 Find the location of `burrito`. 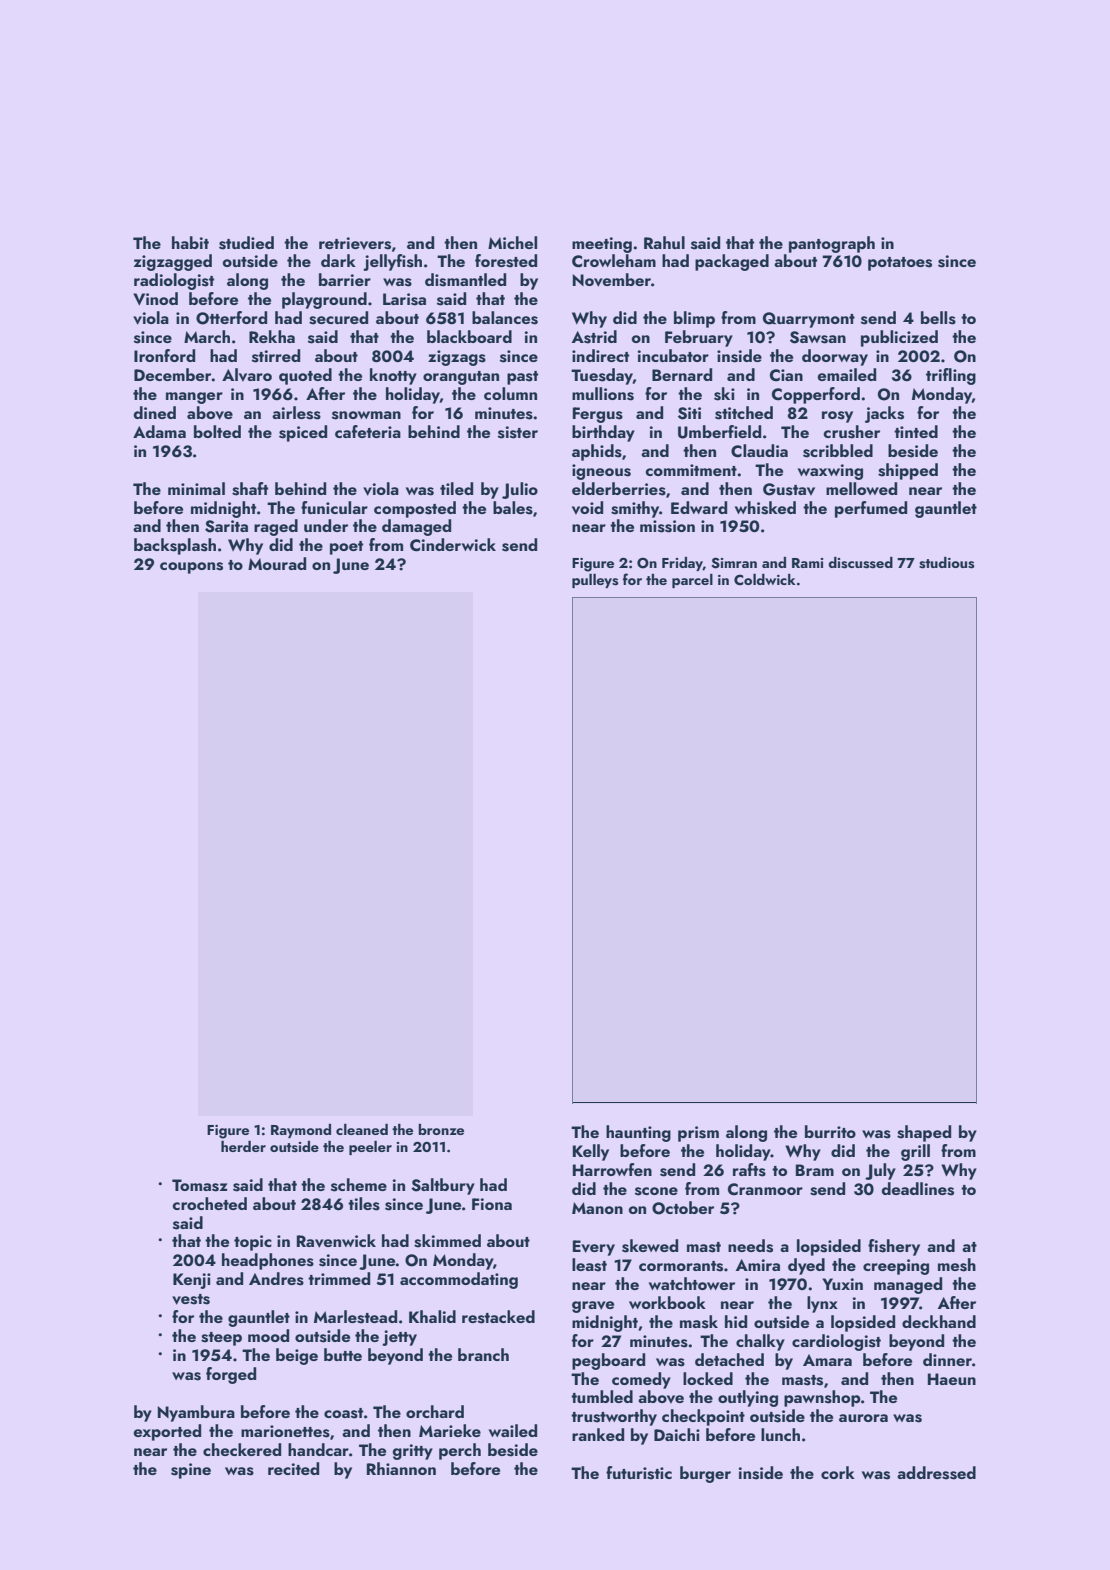

burrito is located at coordinates (830, 1131).
